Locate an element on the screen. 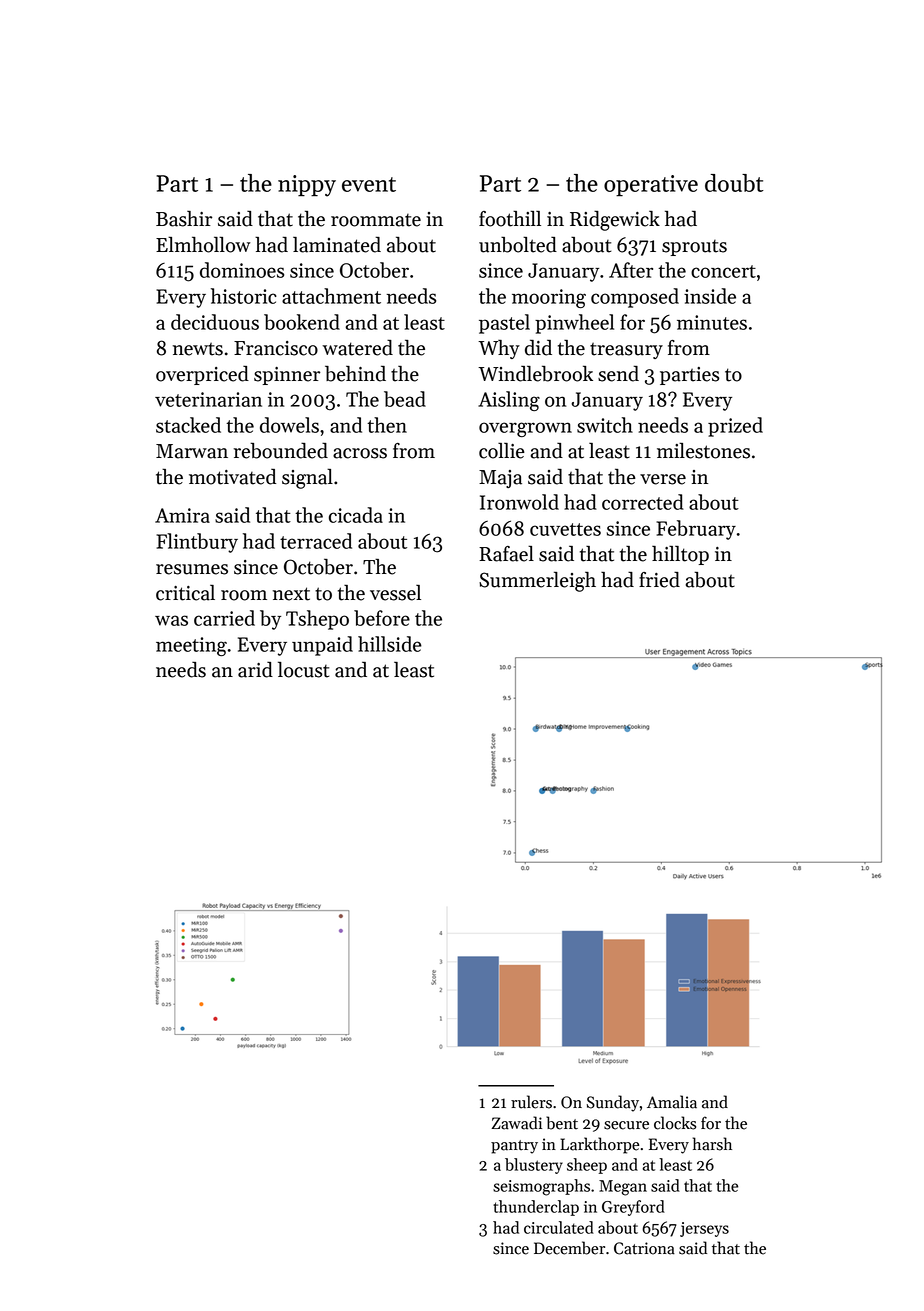 This screenshot has width=924, height=1311. send is located at coordinates (618, 373).
